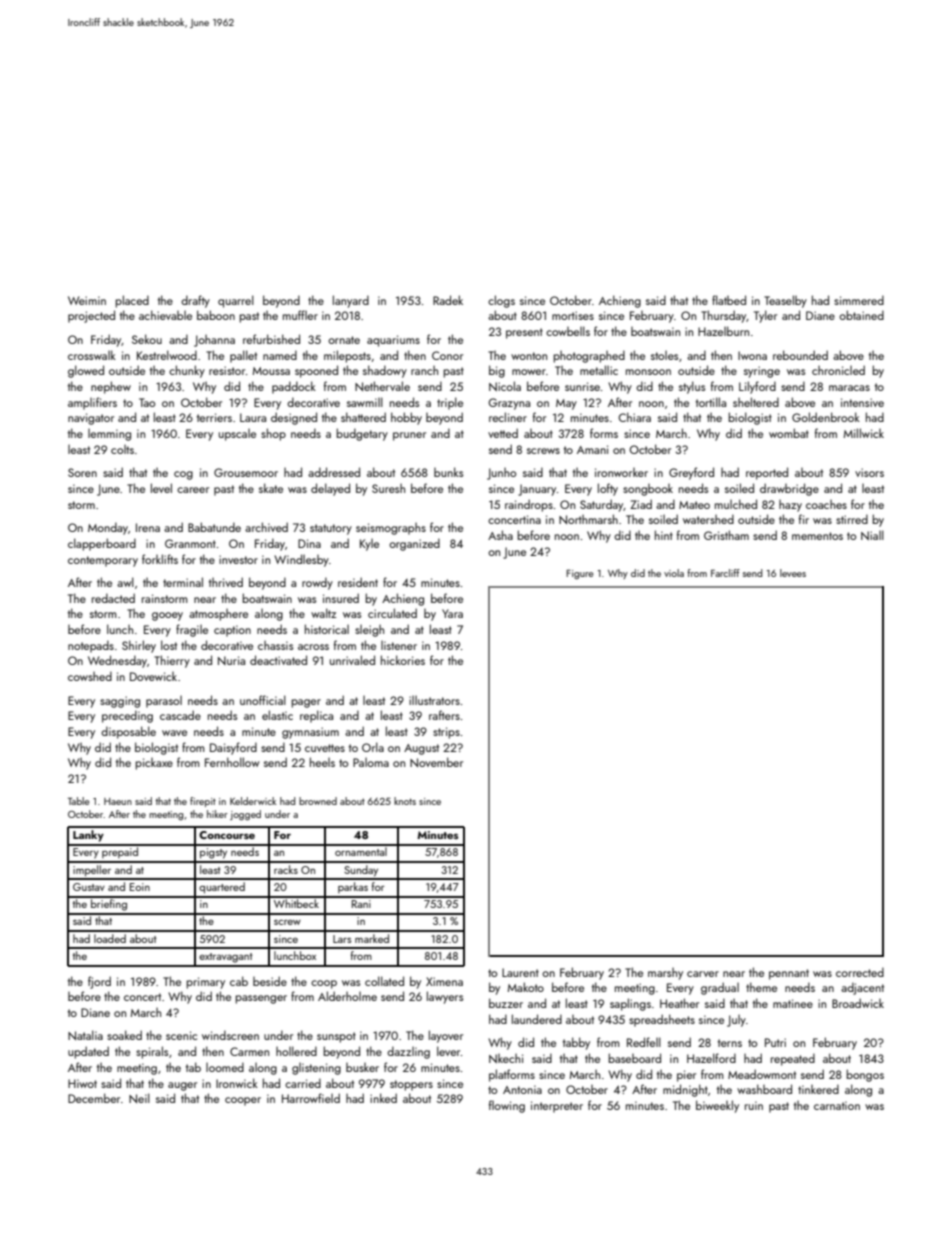  I want to click on flatbed, so click(729, 300).
